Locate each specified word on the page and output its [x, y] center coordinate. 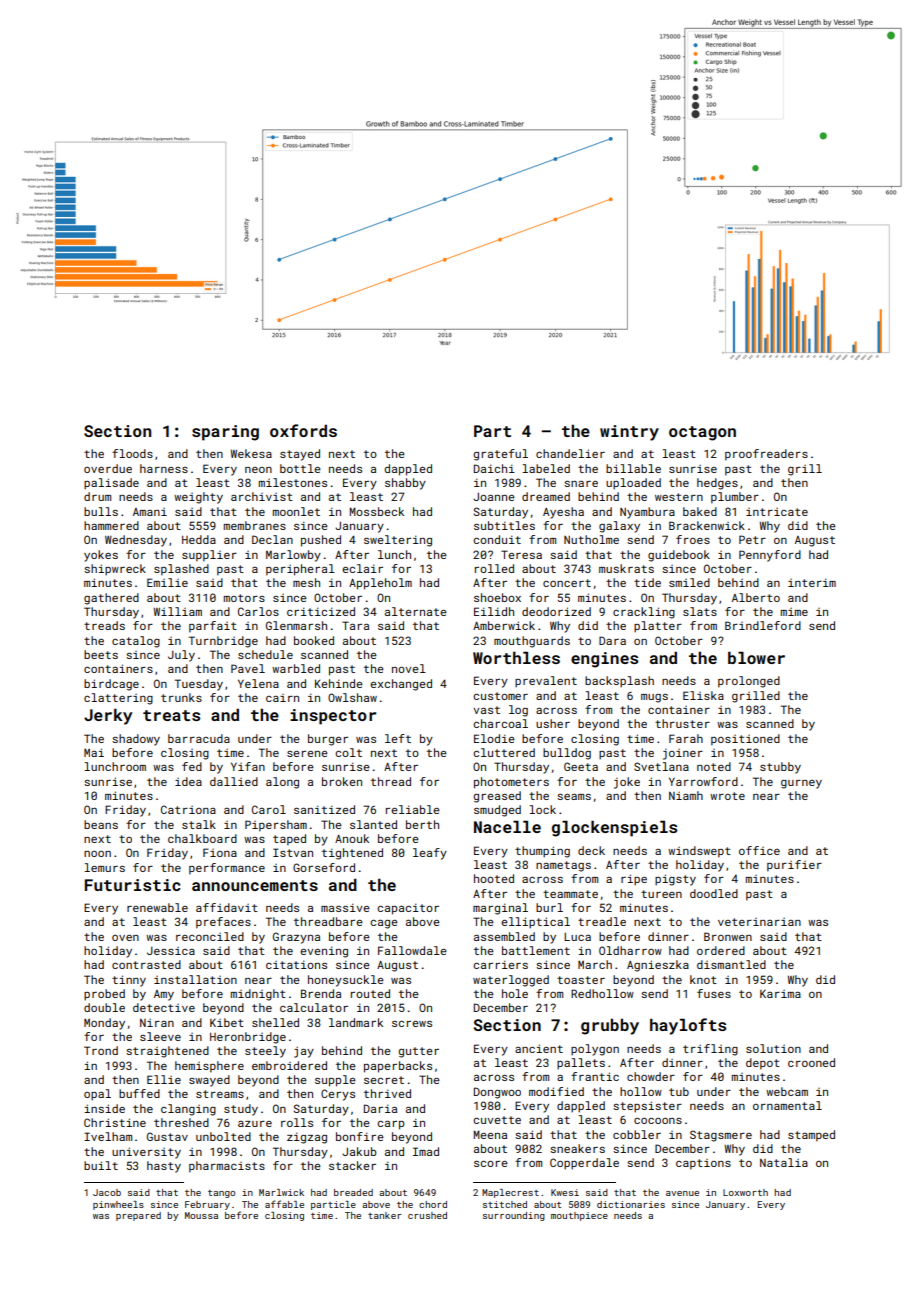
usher [553, 723]
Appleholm [380, 584]
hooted [494, 878]
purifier [794, 866]
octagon [702, 433]
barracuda [199, 738]
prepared [138, 1216]
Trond [101, 1050]
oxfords [303, 430]
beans [101, 824]
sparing [225, 433]
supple [335, 1081]
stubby [780, 768]
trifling [710, 1050]
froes [693, 539]
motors [244, 598]
